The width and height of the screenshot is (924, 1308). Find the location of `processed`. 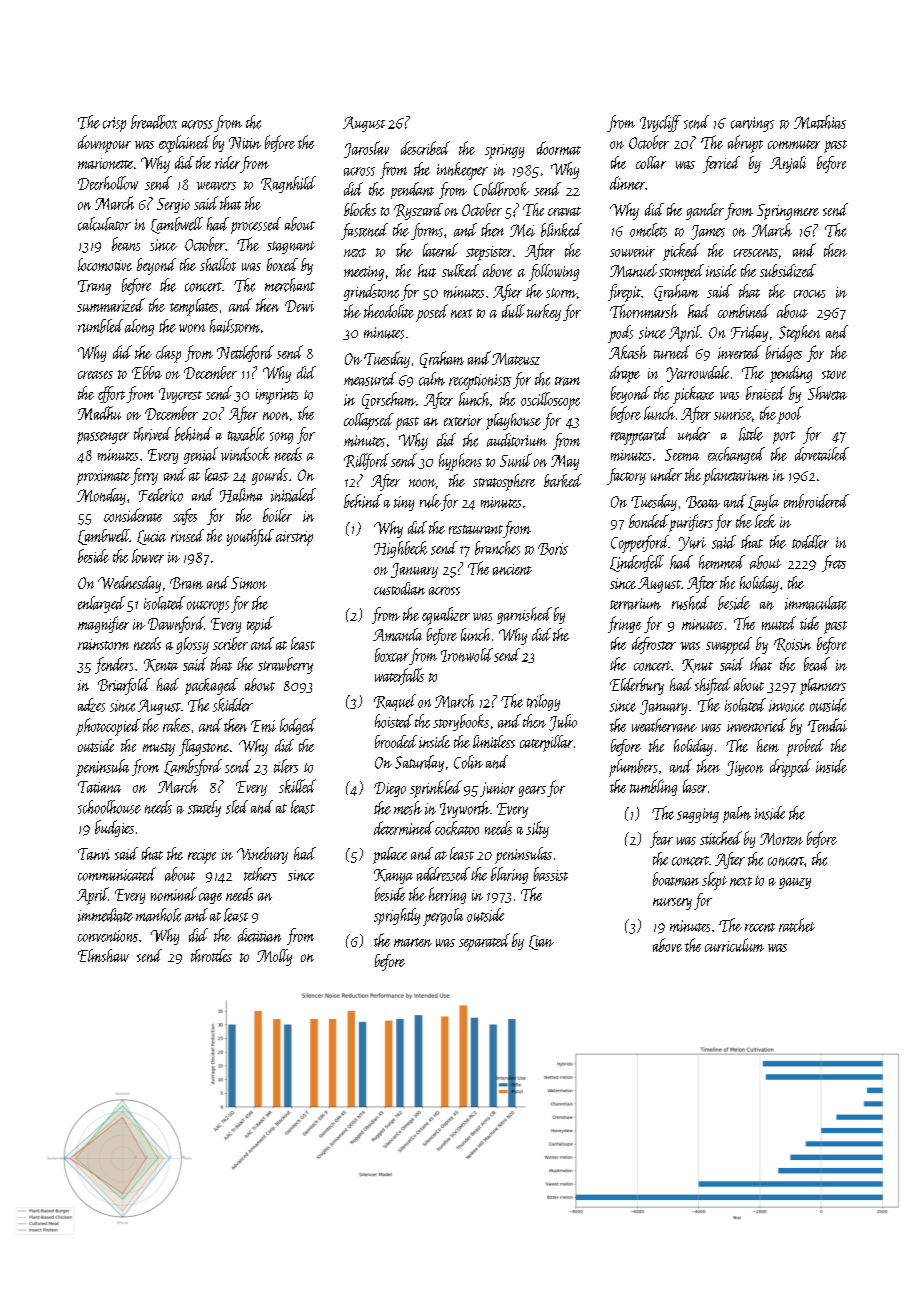

processed is located at coordinates (256, 225).
